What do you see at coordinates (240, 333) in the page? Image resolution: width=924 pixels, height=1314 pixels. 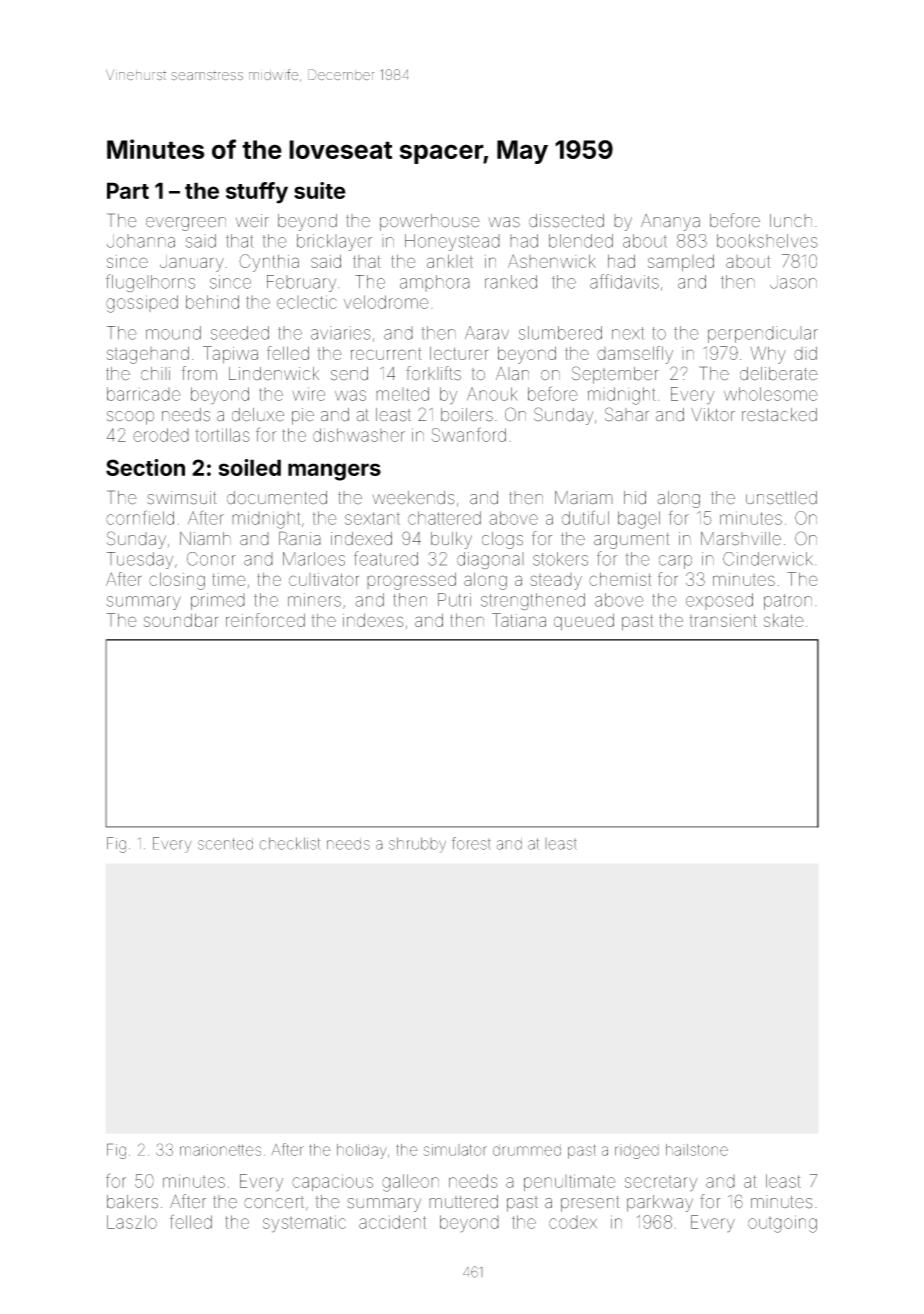 I see `seeded` at bounding box center [240, 333].
